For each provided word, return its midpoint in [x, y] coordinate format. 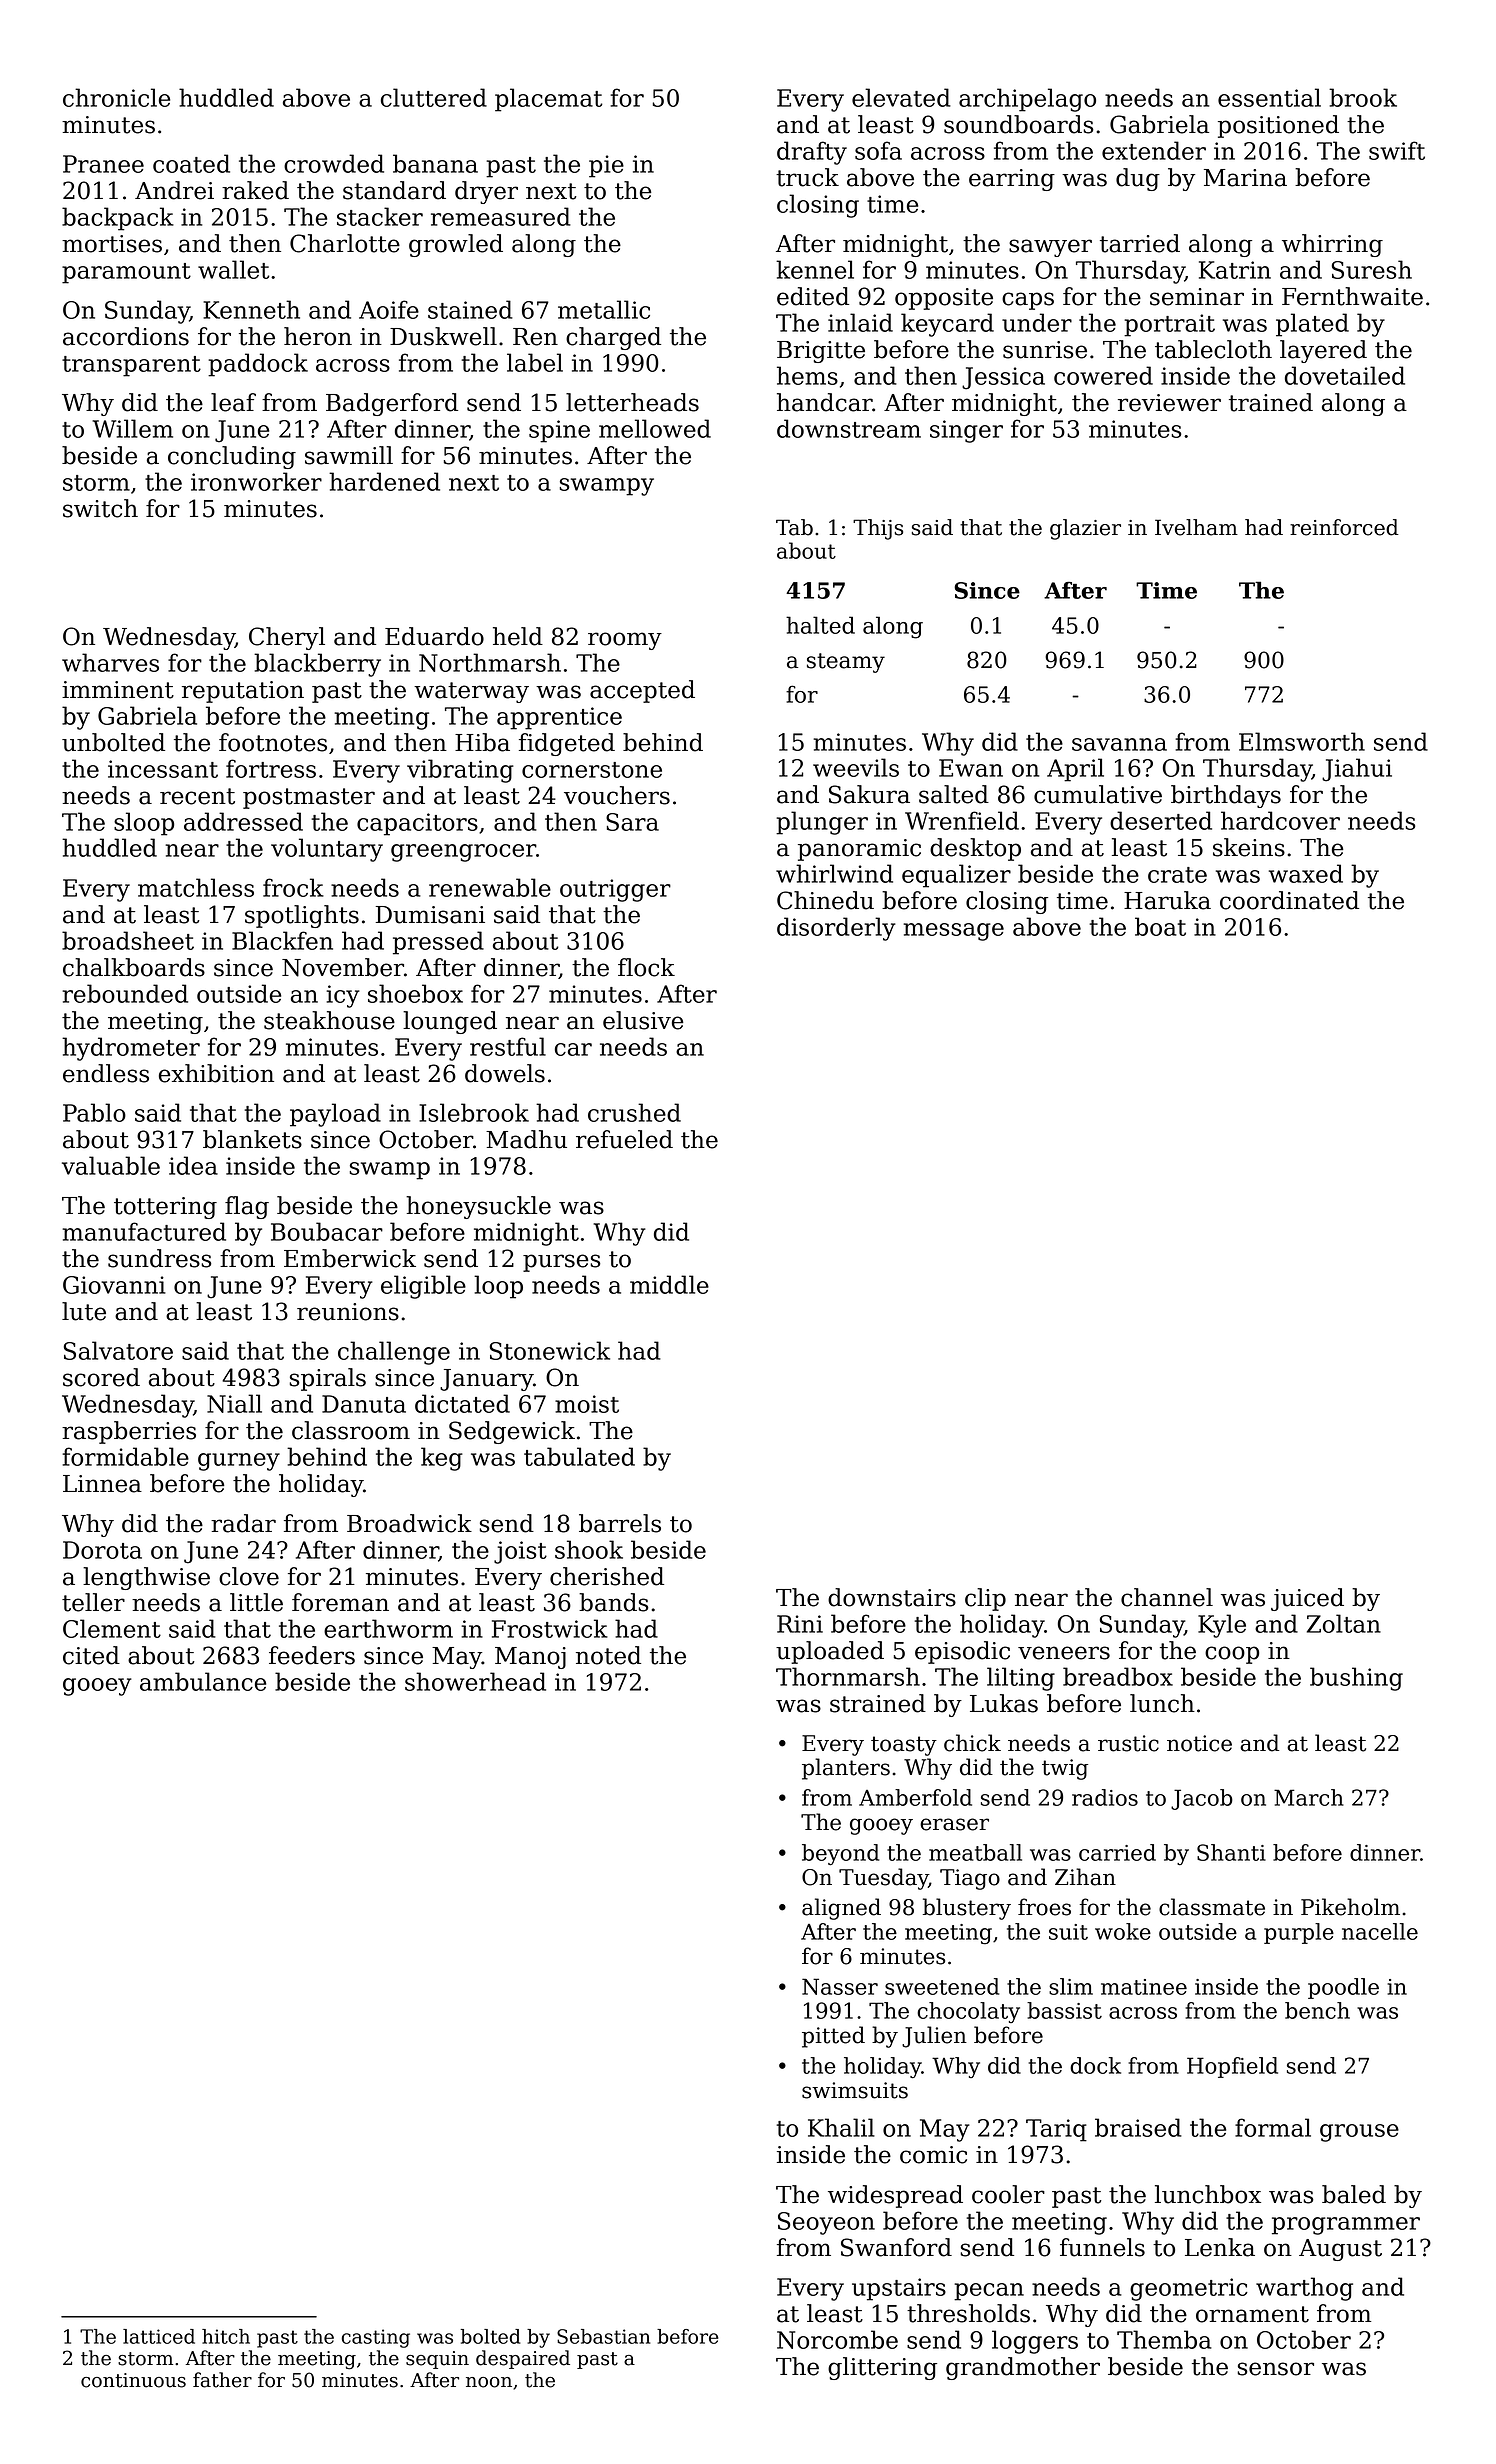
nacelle [1380, 1931]
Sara [632, 822]
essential [1269, 97]
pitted [833, 2037]
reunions [348, 1312]
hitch [226, 2336]
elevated [901, 97]
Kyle [1222, 1626]
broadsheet [128, 940]
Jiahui [1357, 770]
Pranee [103, 164]
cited [91, 1655]
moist [587, 1404]
